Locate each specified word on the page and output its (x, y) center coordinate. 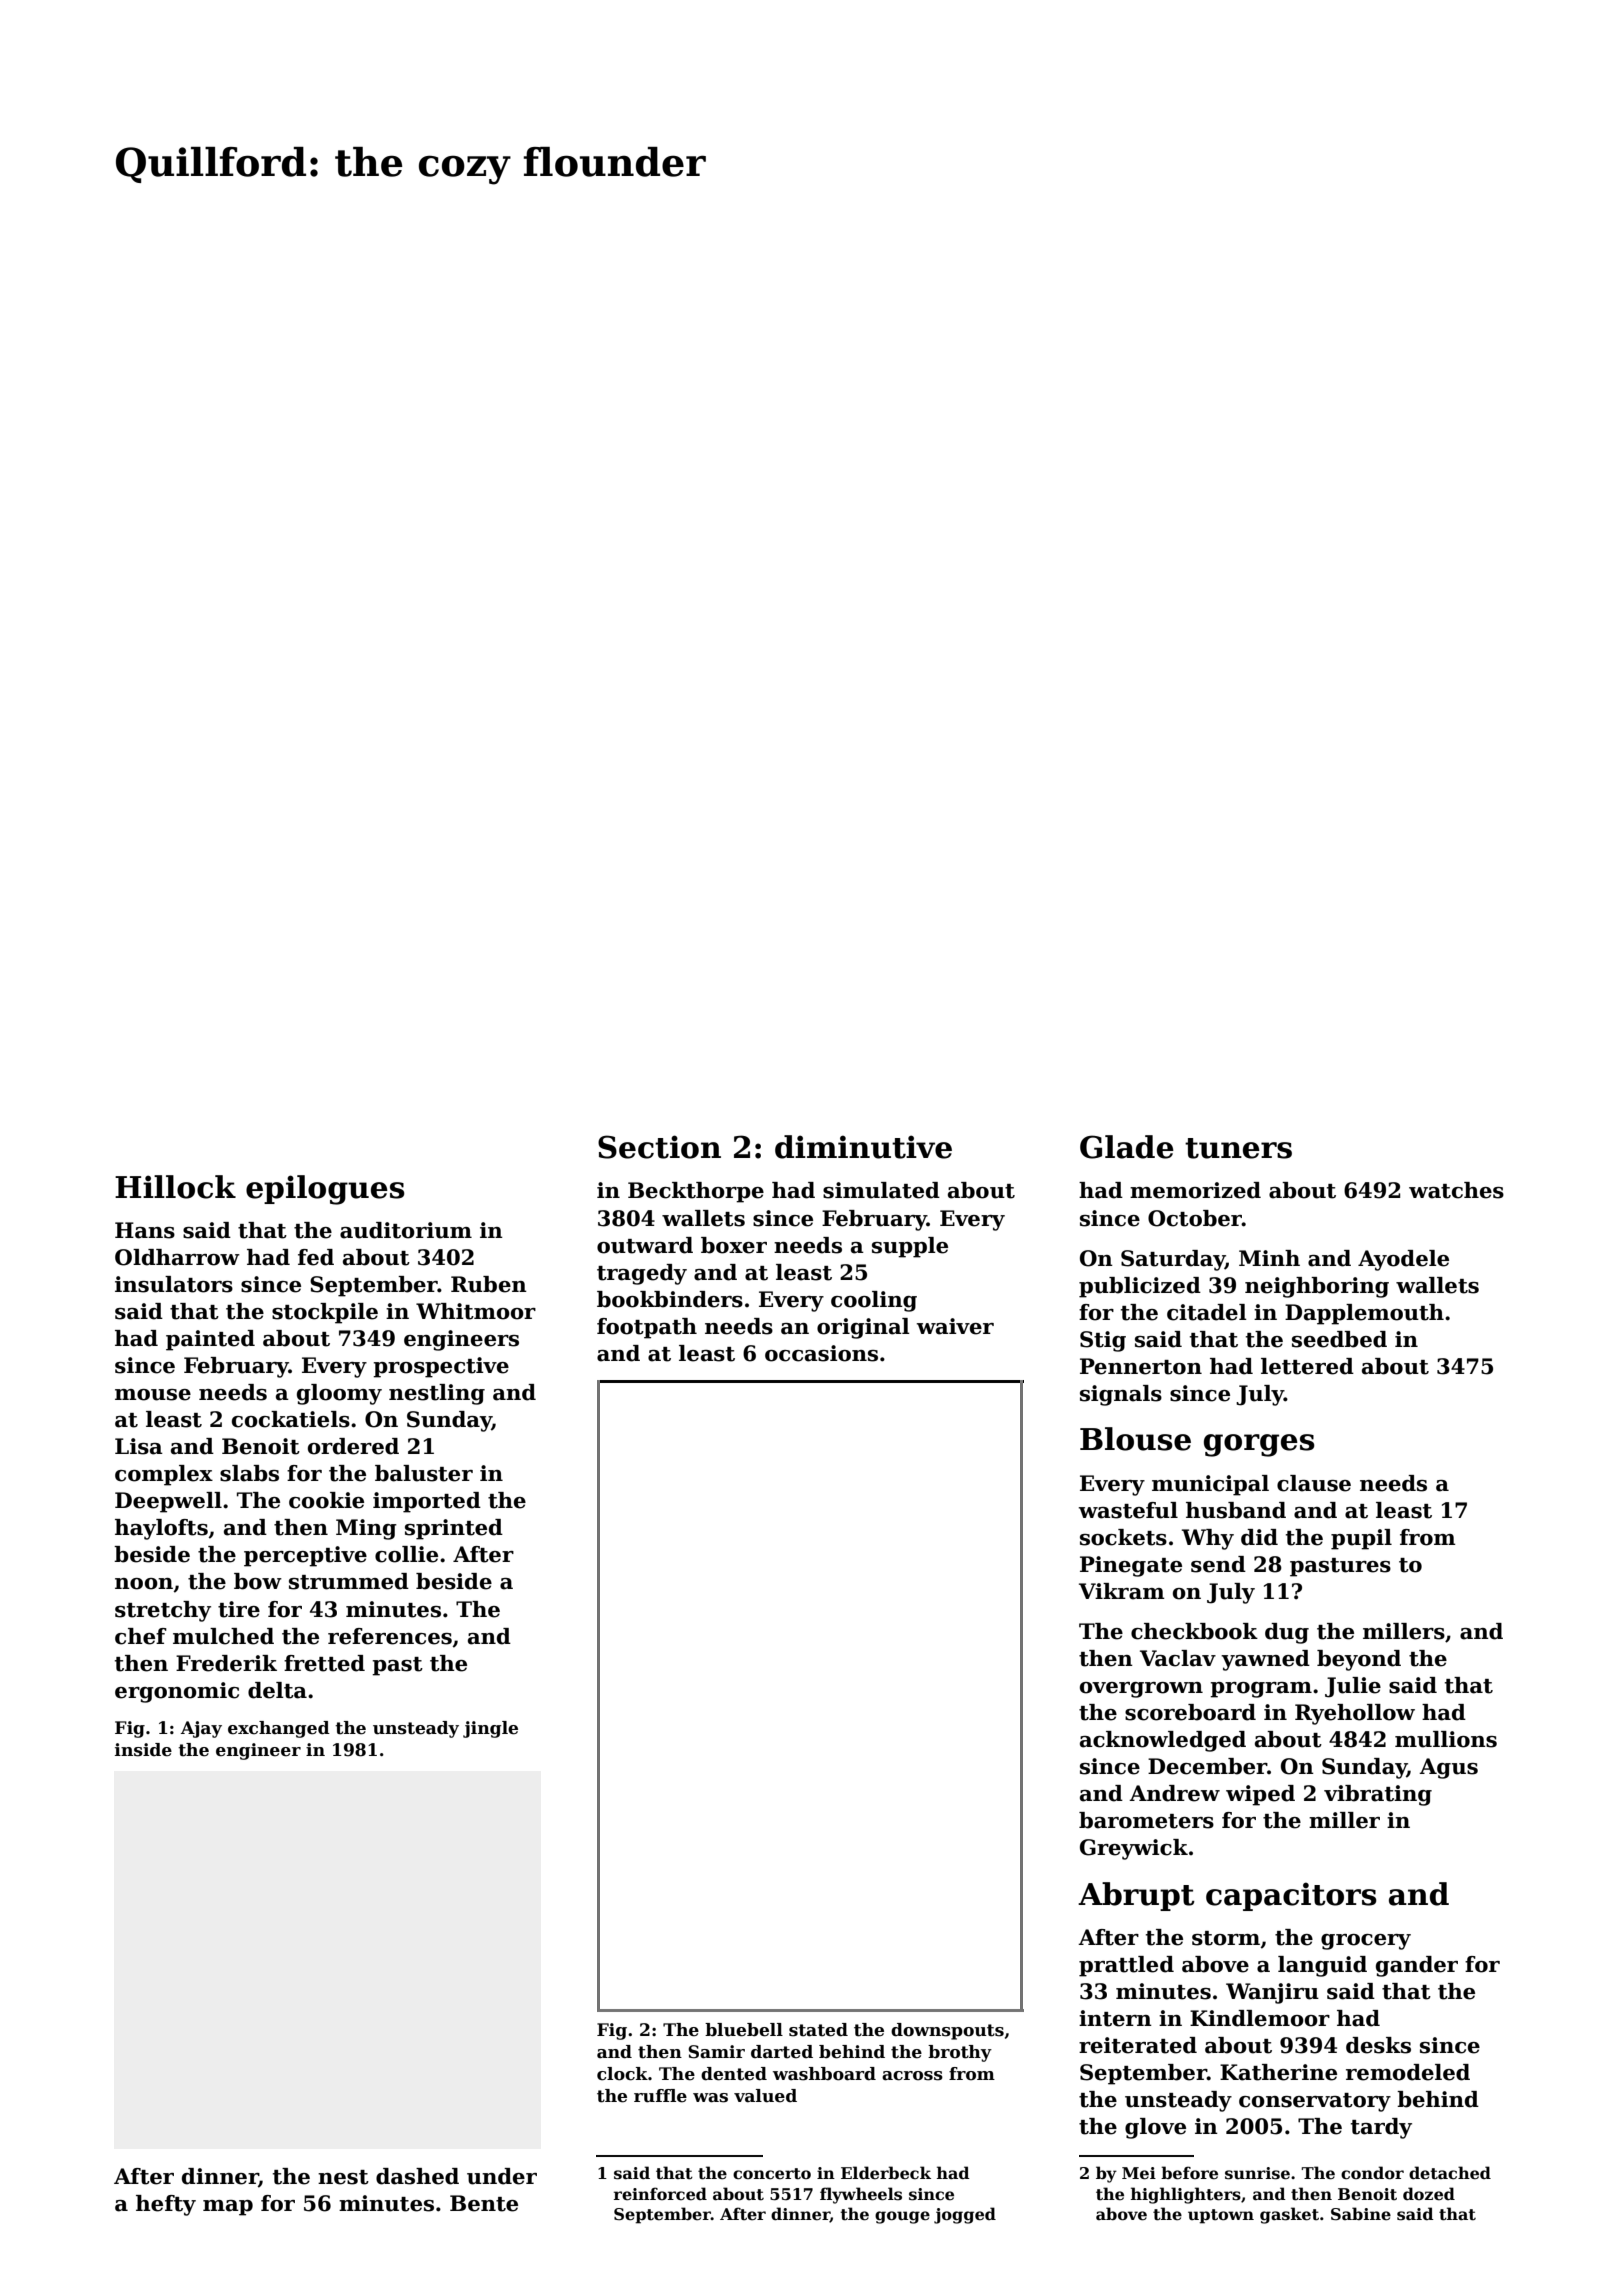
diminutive (863, 1147)
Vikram (1122, 1591)
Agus (1448, 1768)
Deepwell (168, 1502)
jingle (490, 1729)
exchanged (279, 1729)
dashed (417, 2176)
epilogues (325, 1190)
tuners (1238, 1148)
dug (1287, 1633)
